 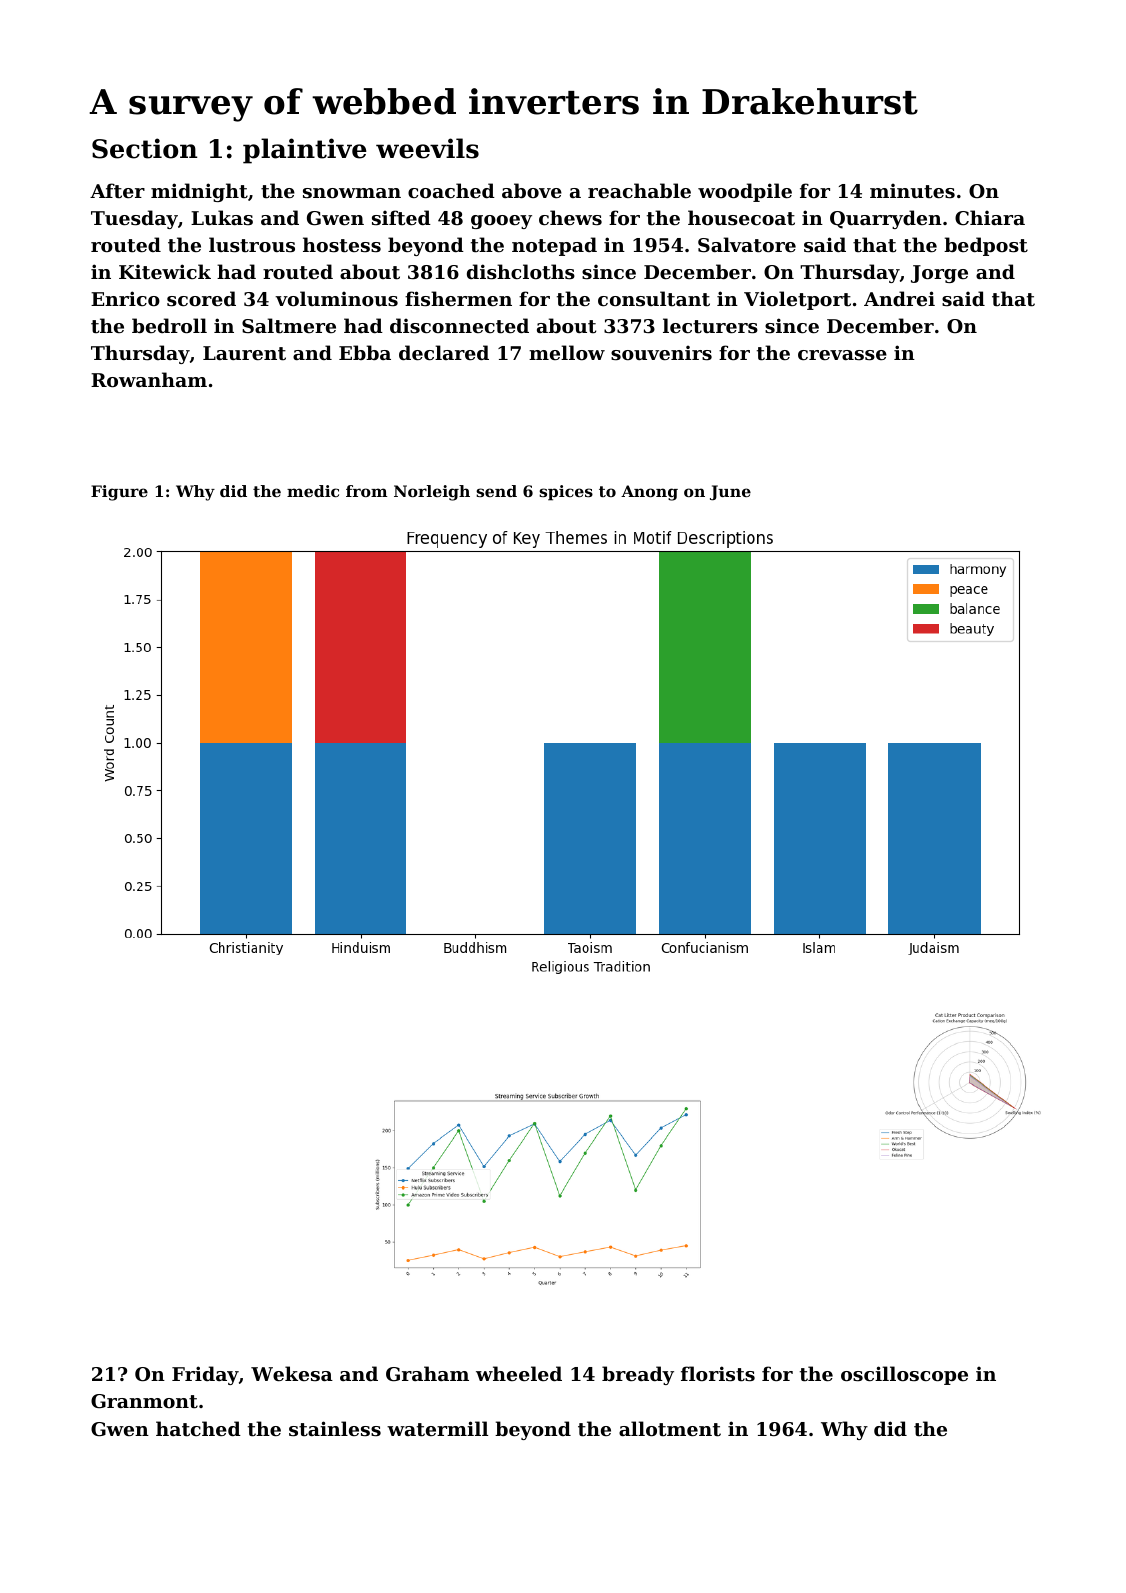 I want to click on Norleigh, so click(x=432, y=493).
